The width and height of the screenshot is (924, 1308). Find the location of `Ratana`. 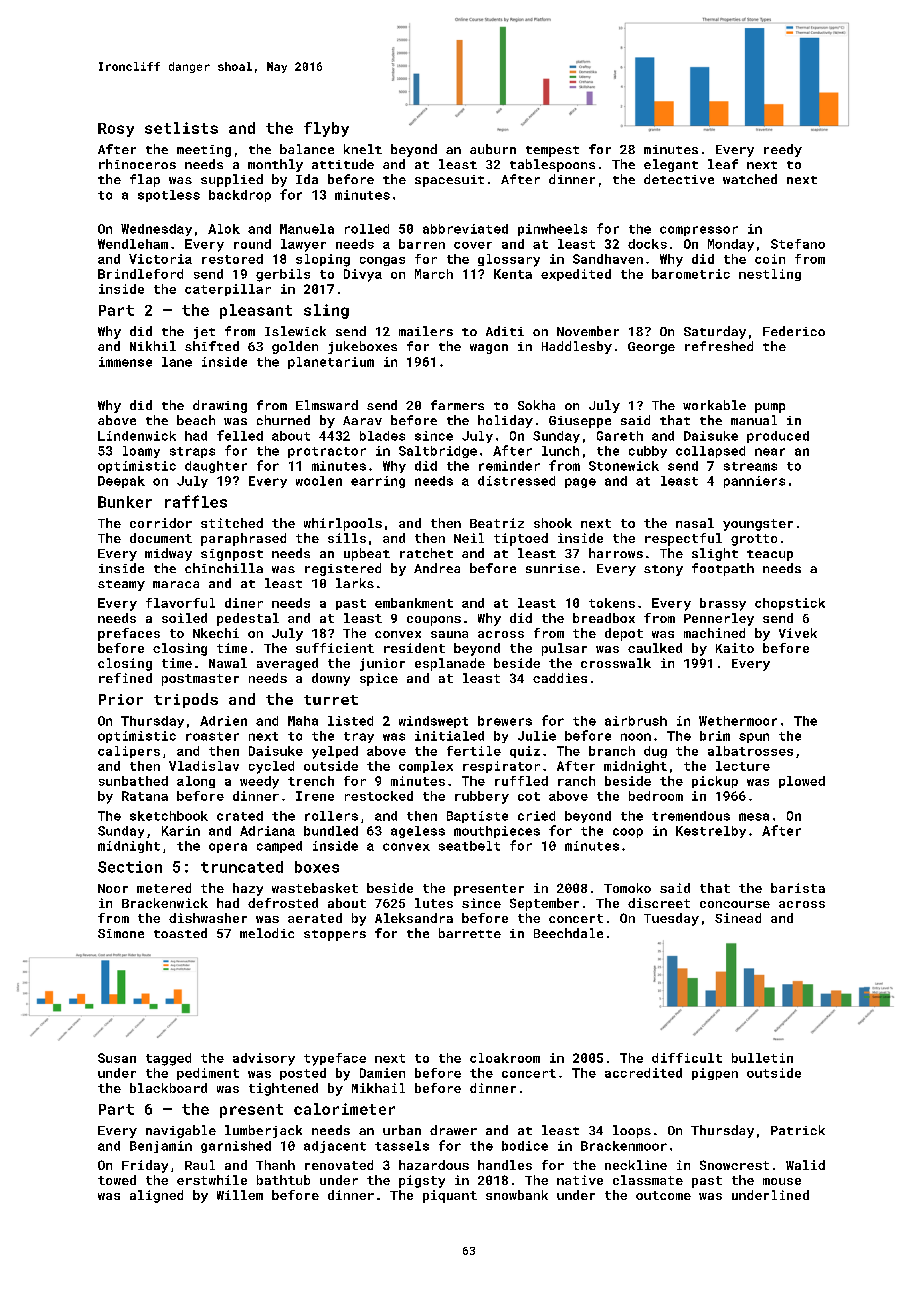

Ratana is located at coordinates (145, 796).
